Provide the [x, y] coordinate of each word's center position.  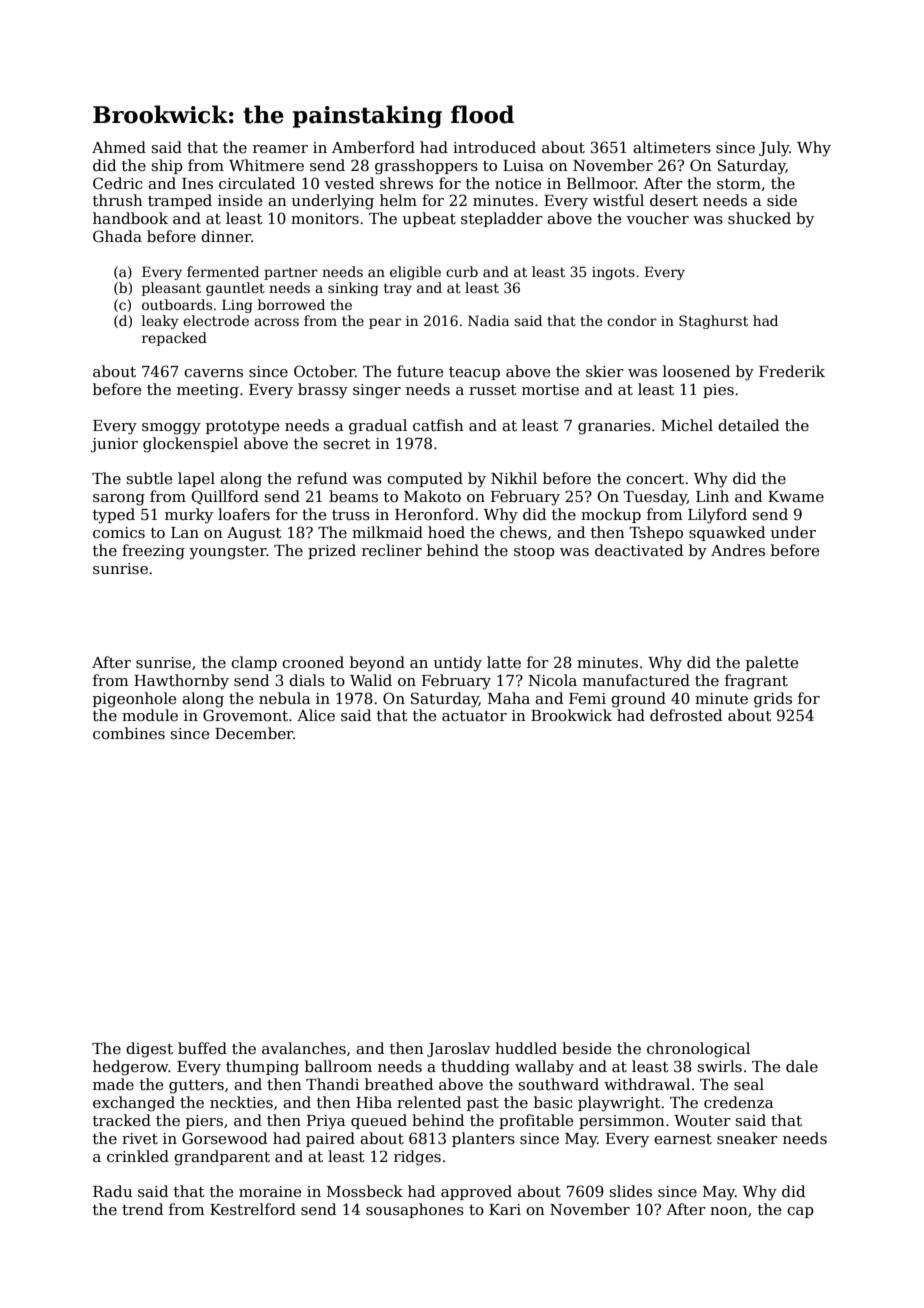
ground [638, 700]
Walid [371, 680]
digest [149, 1050]
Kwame [796, 496]
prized [332, 551]
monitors [325, 218]
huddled [526, 1048]
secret [347, 444]
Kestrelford [253, 1209]
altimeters [672, 147]
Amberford [373, 147]
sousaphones [415, 1210]
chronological [698, 1050]
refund [322, 478]
